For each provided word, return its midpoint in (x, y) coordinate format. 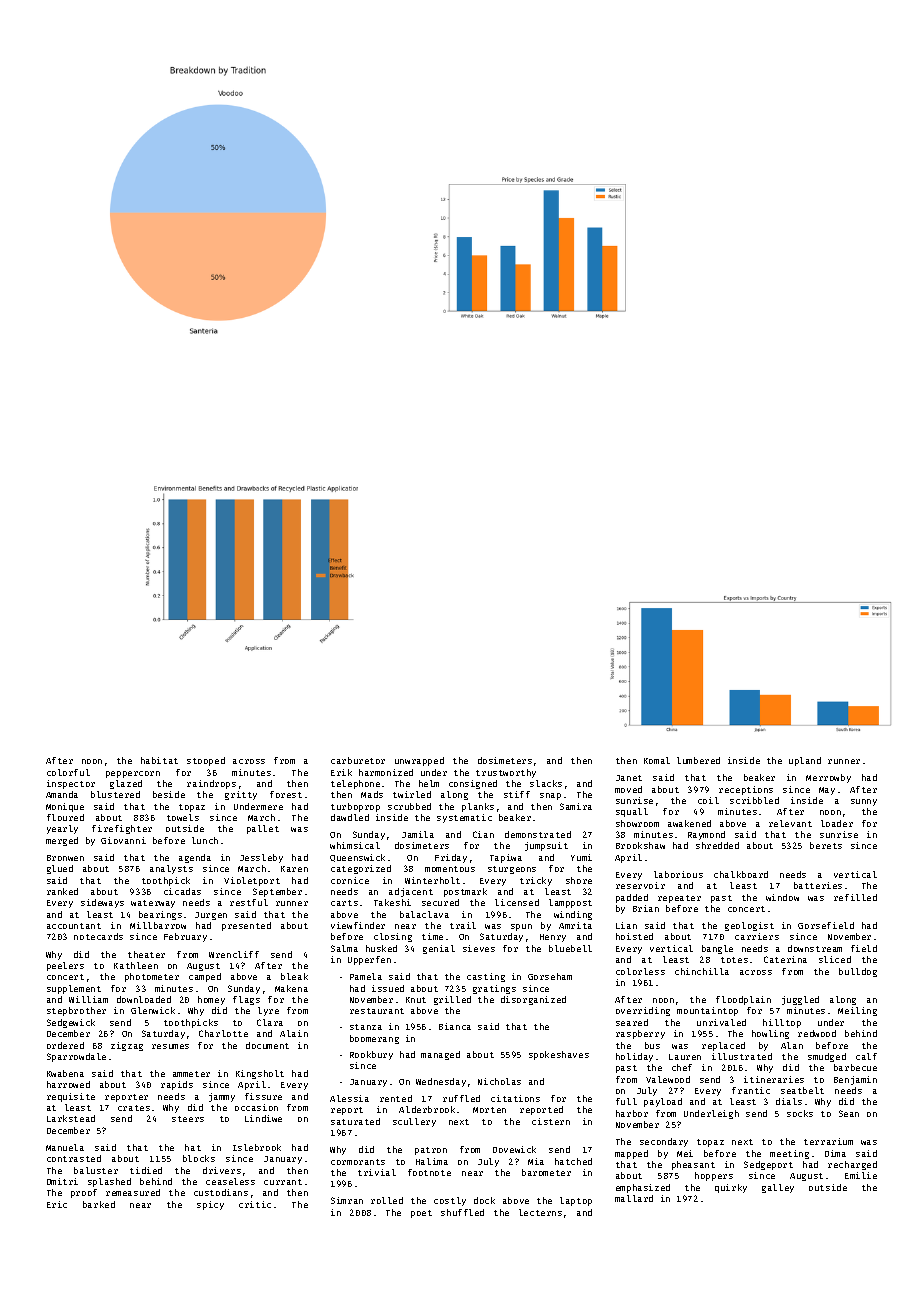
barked (99, 1204)
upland (805, 761)
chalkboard (741, 874)
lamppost (570, 903)
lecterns (540, 1212)
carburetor (358, 760)
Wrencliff (234, 954)
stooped (206, 761)
